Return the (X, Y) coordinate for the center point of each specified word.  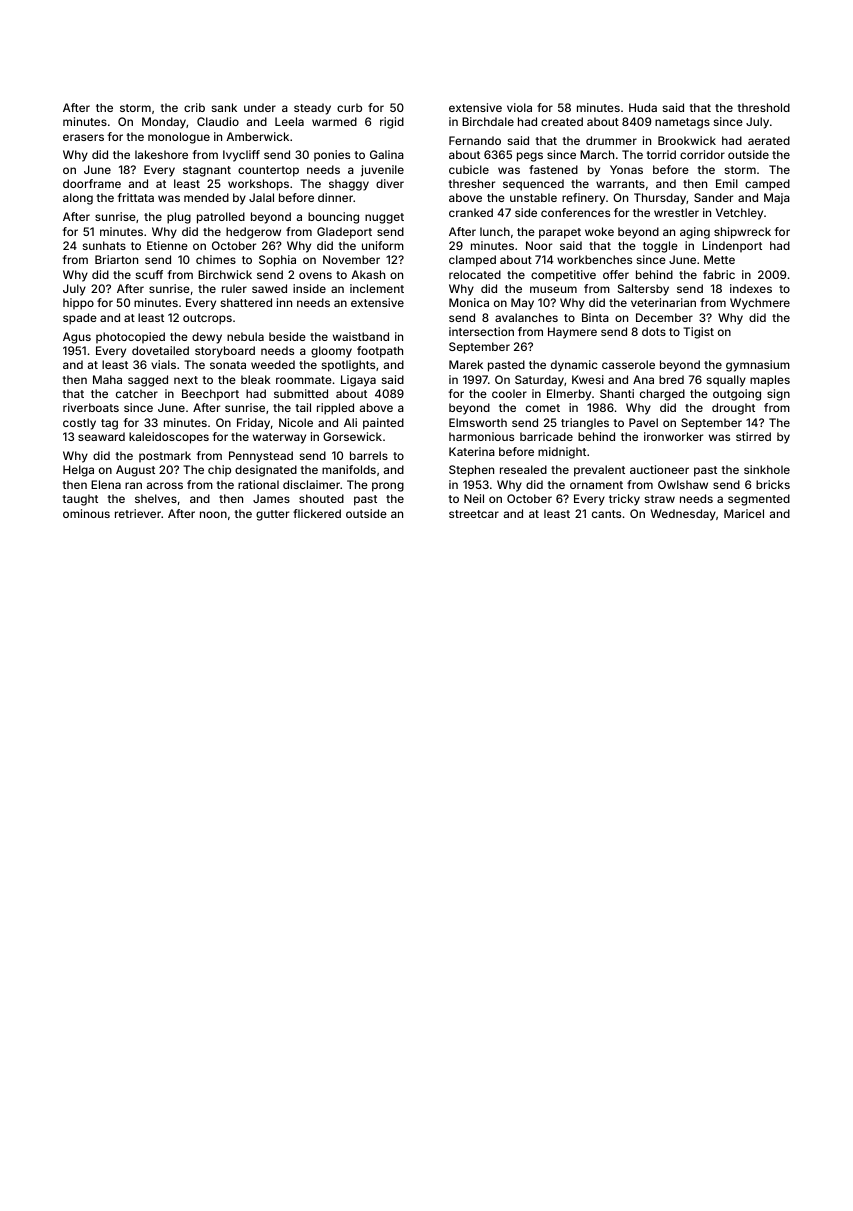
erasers (83, 137)
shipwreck (742, 233)
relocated (475, 274)
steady (312, 109)
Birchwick (225, 274)
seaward (101, 436)
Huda (643, 107)
